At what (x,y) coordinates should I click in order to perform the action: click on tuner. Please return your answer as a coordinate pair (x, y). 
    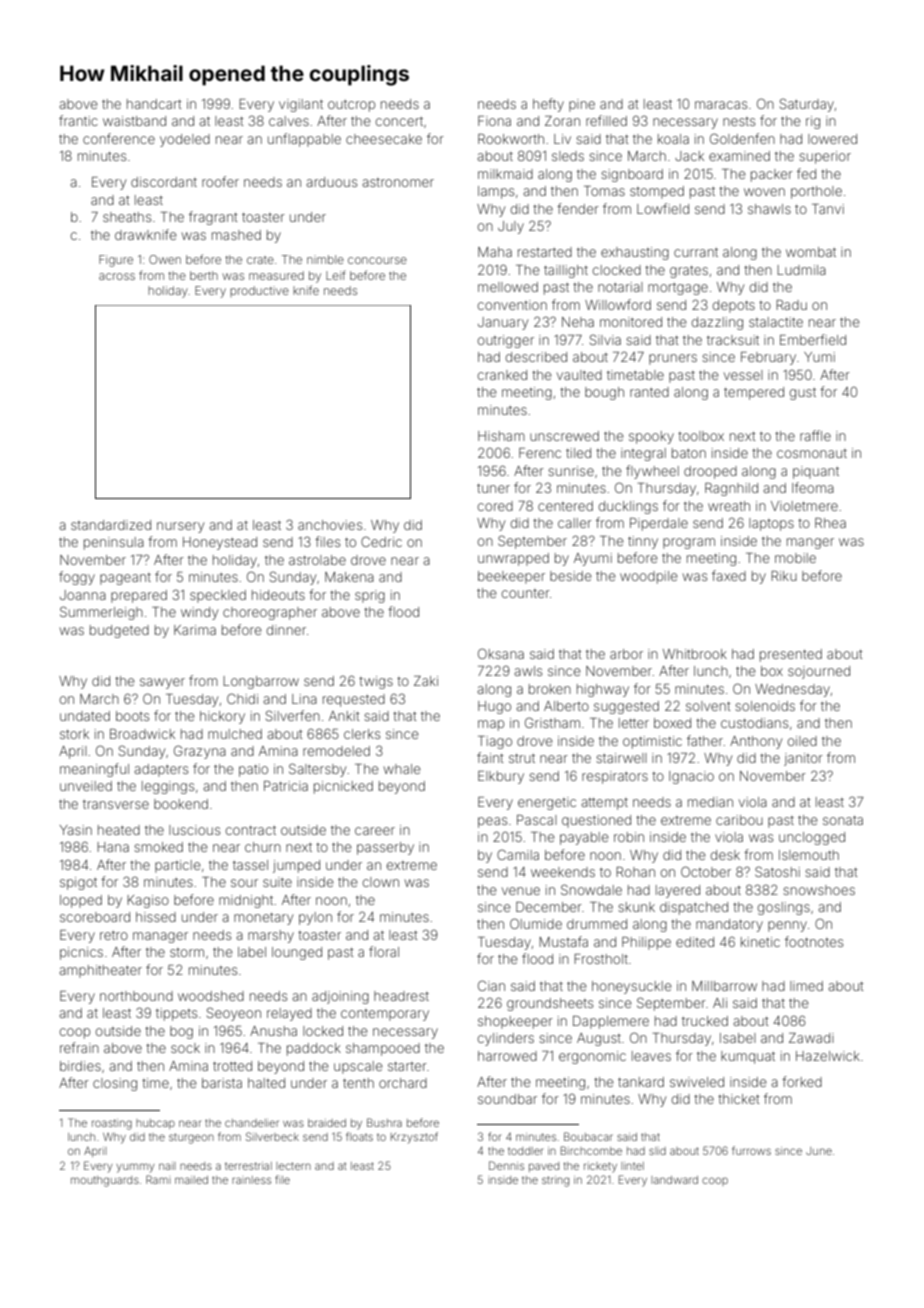
    Looking at the image, I should click on (493, 488).
